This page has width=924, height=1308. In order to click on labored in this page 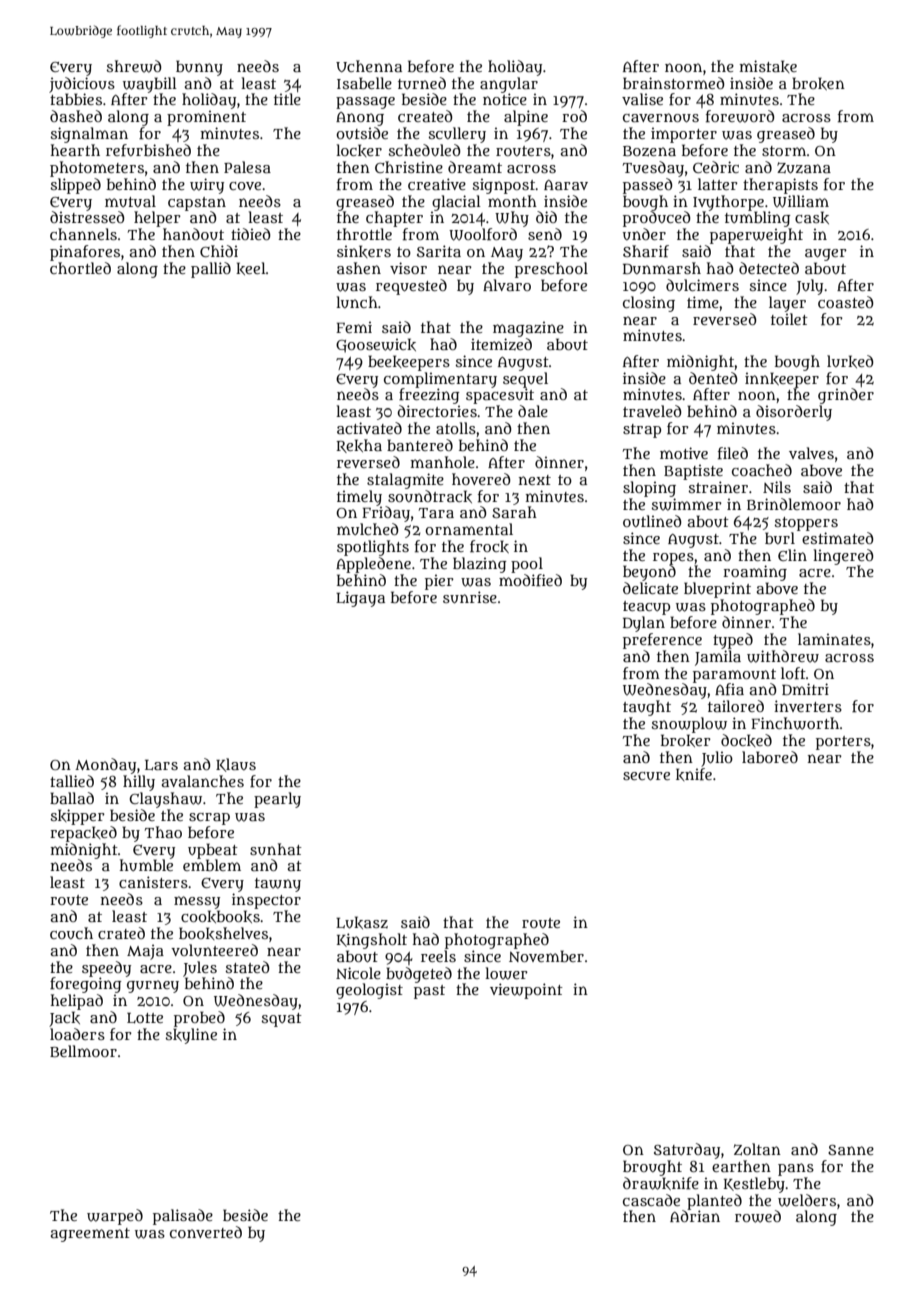, I will do `click(770, 757)`.
